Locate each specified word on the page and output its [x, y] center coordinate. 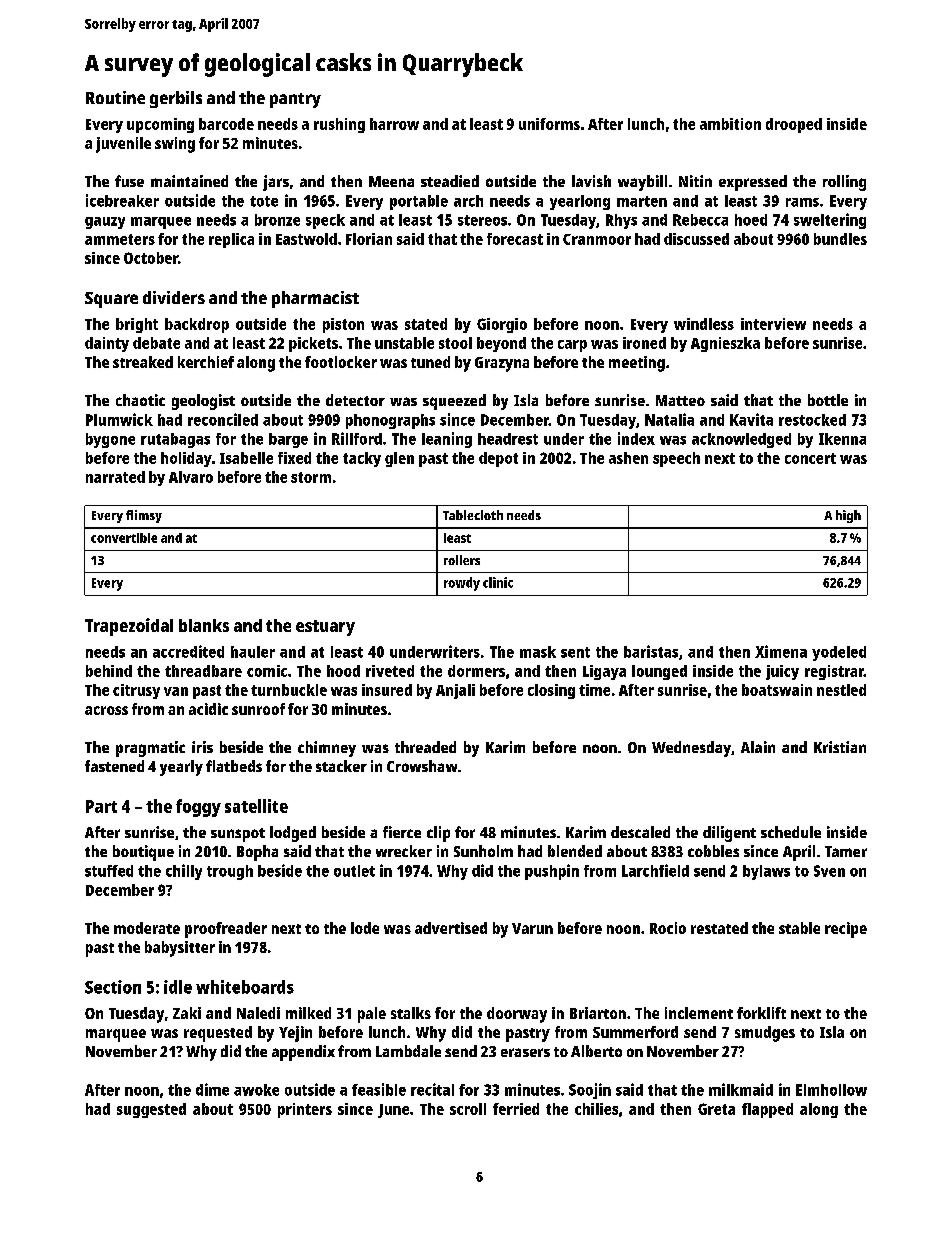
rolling [844, 183]
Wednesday [691, 749]
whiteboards [245, 987]
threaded [425, 747]
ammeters [120, 239]
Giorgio [502, 325]
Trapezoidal [129, 627]
